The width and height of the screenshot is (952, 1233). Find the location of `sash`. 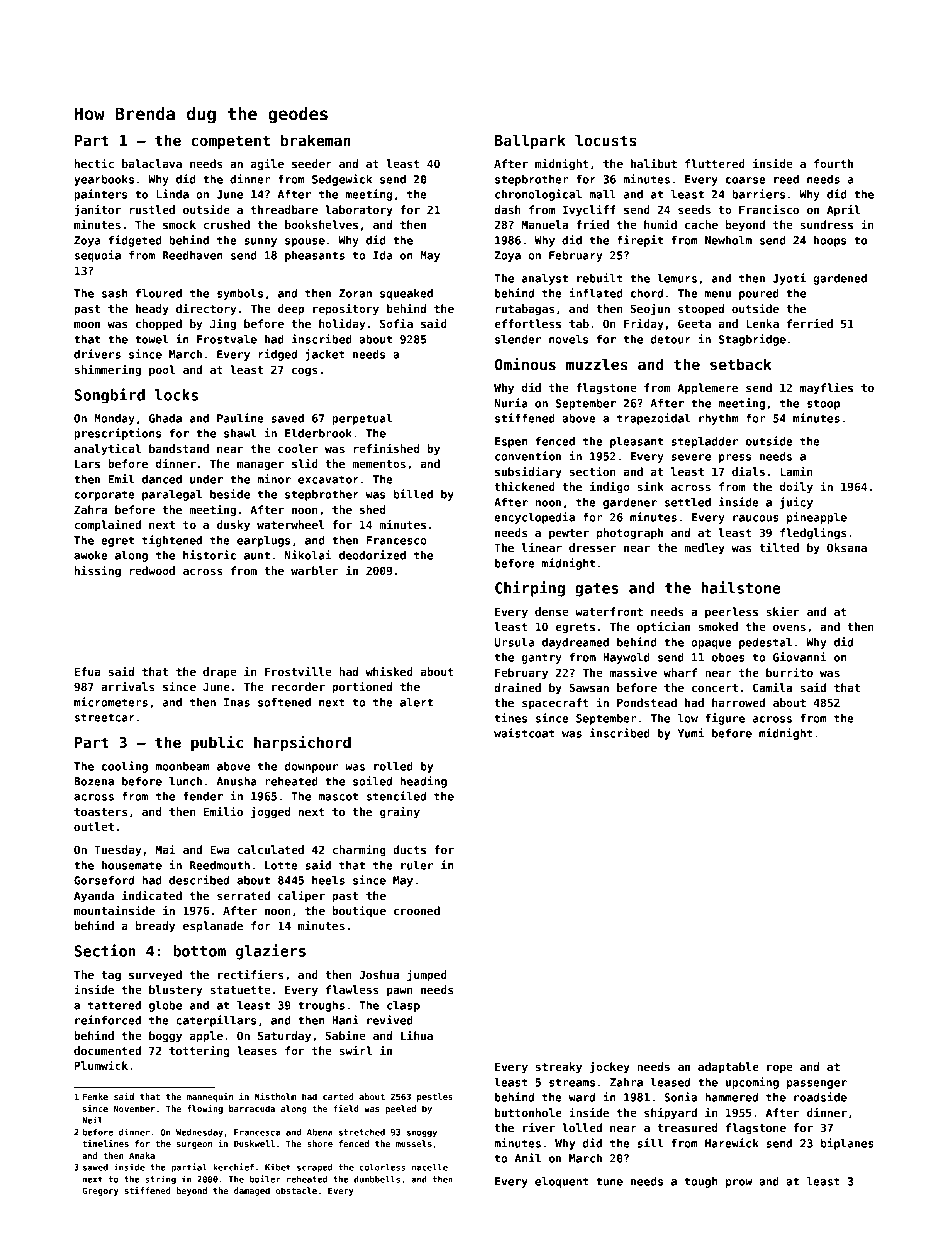

sash is located at coordinates (114, 293).
